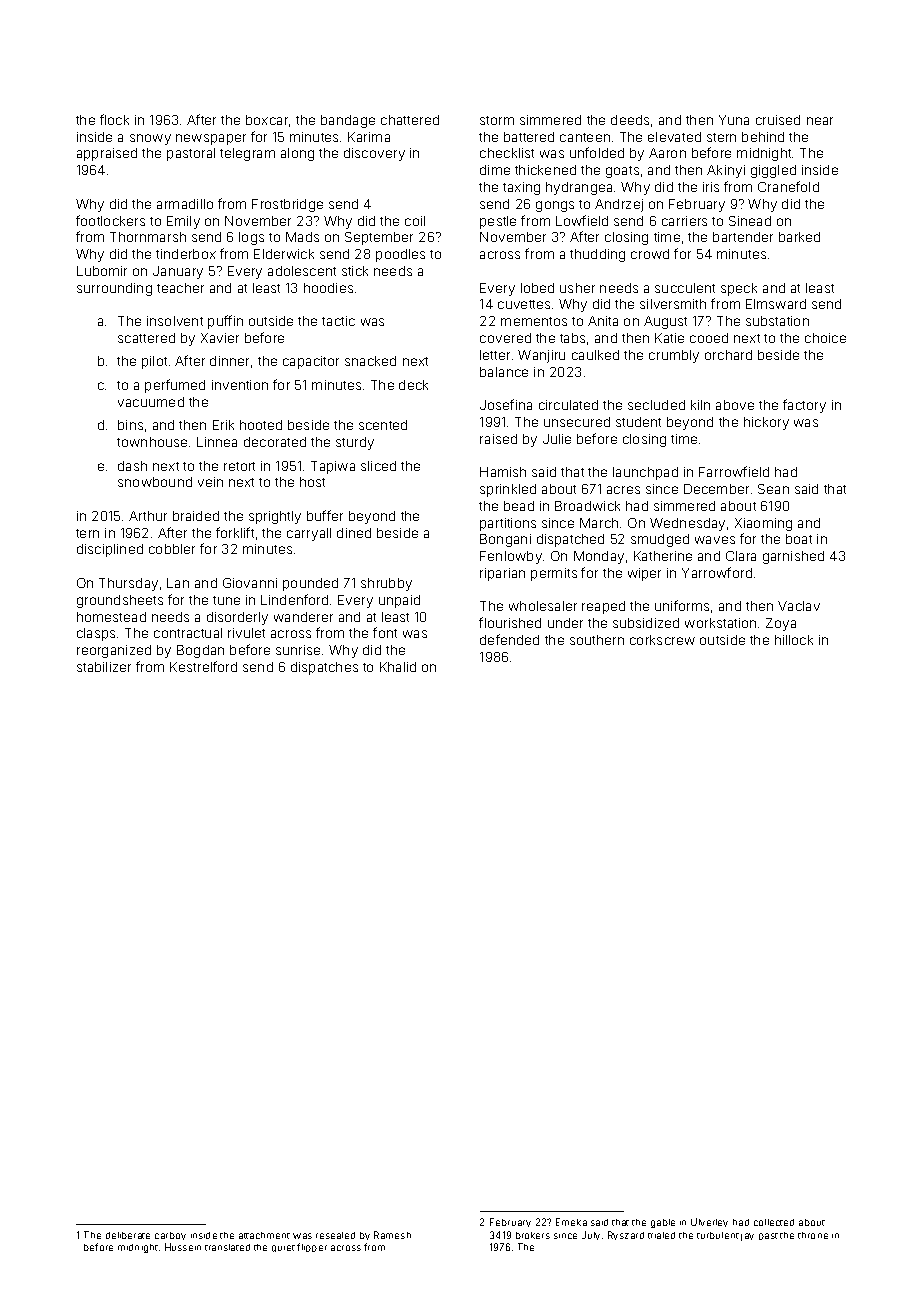  I want to click on Ulverley, so click(709, 1222).
